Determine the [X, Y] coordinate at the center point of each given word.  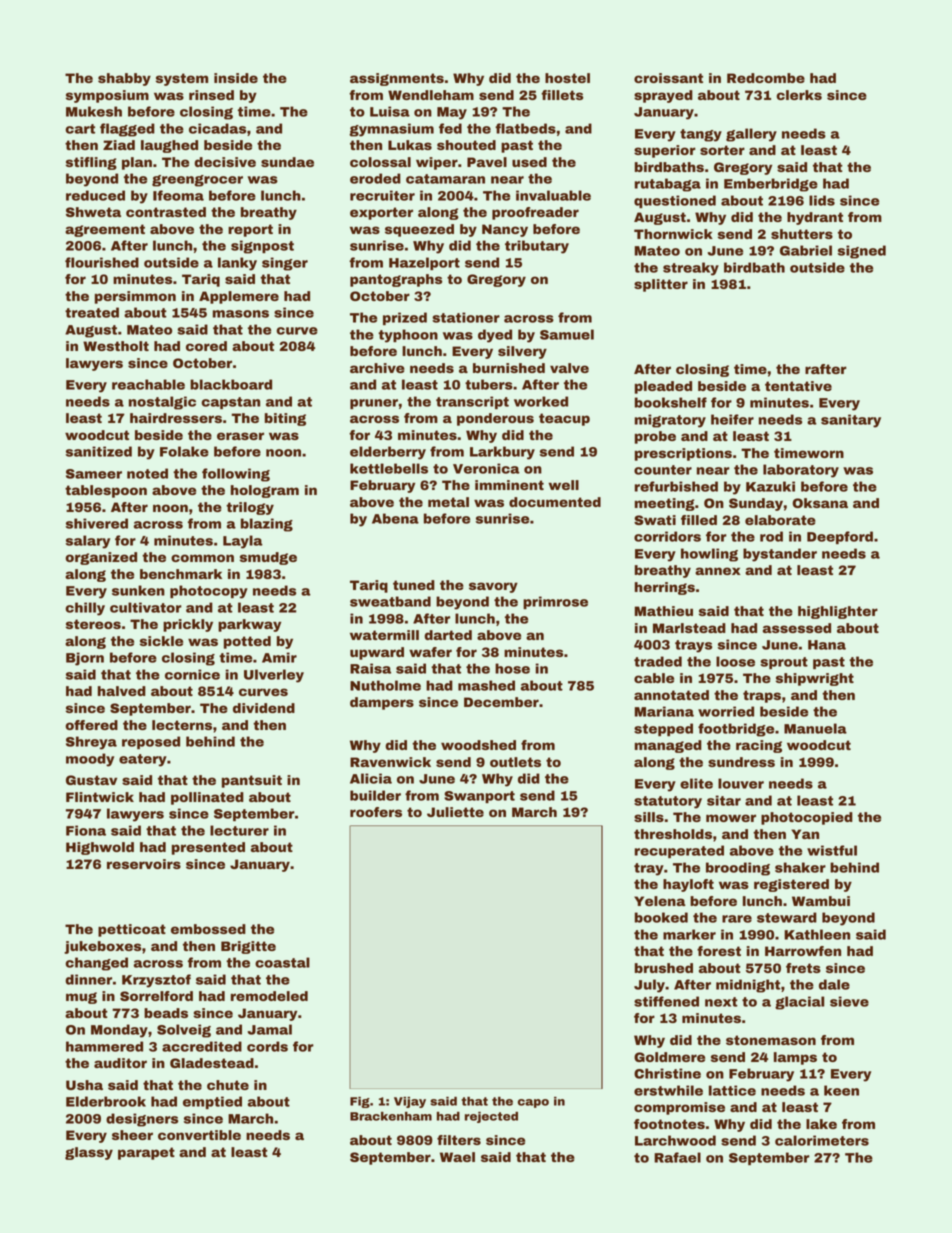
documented [555, 502]
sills [649, 817]
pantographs [396, 280]
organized [101, 558]
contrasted [166, 212]
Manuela [815, 728]
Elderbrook [106, 1101]
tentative [798, 386]
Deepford [840, 537]
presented [208, 848]
